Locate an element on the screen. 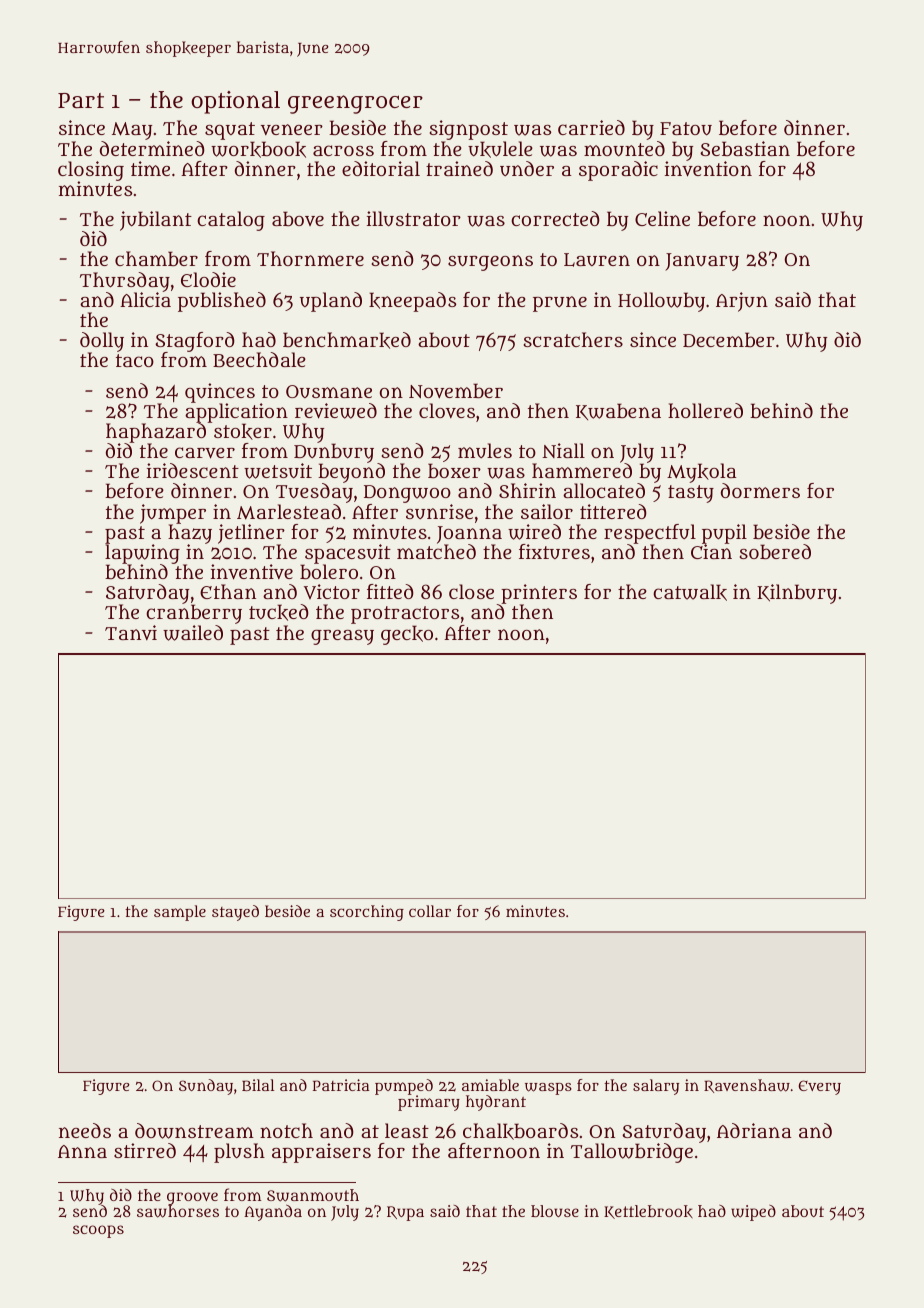 This screenshot has height=1308, width=924. stayed is located at coordinates (235, 913).
